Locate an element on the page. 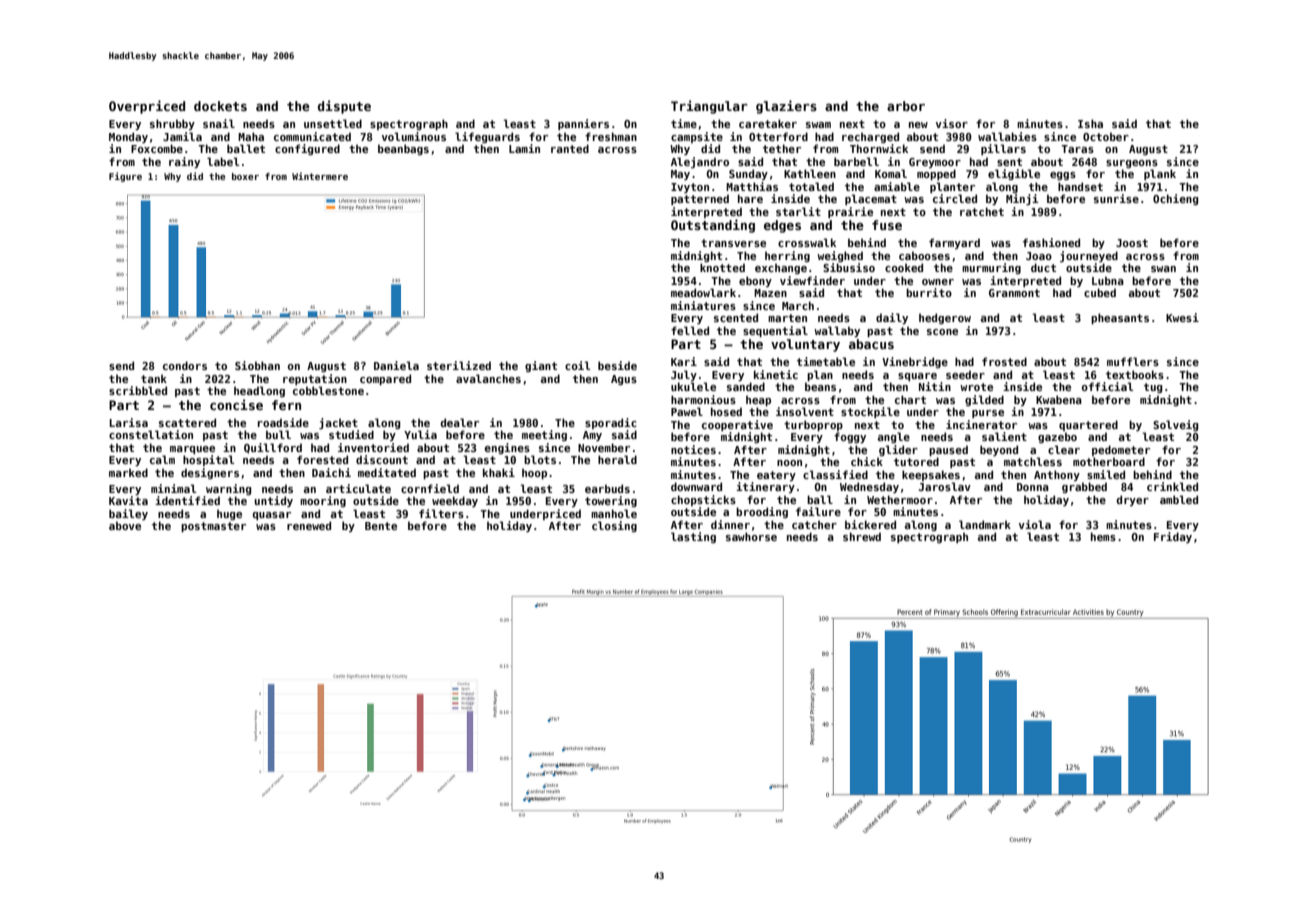  meeting is located at coordinates (544, 435).
